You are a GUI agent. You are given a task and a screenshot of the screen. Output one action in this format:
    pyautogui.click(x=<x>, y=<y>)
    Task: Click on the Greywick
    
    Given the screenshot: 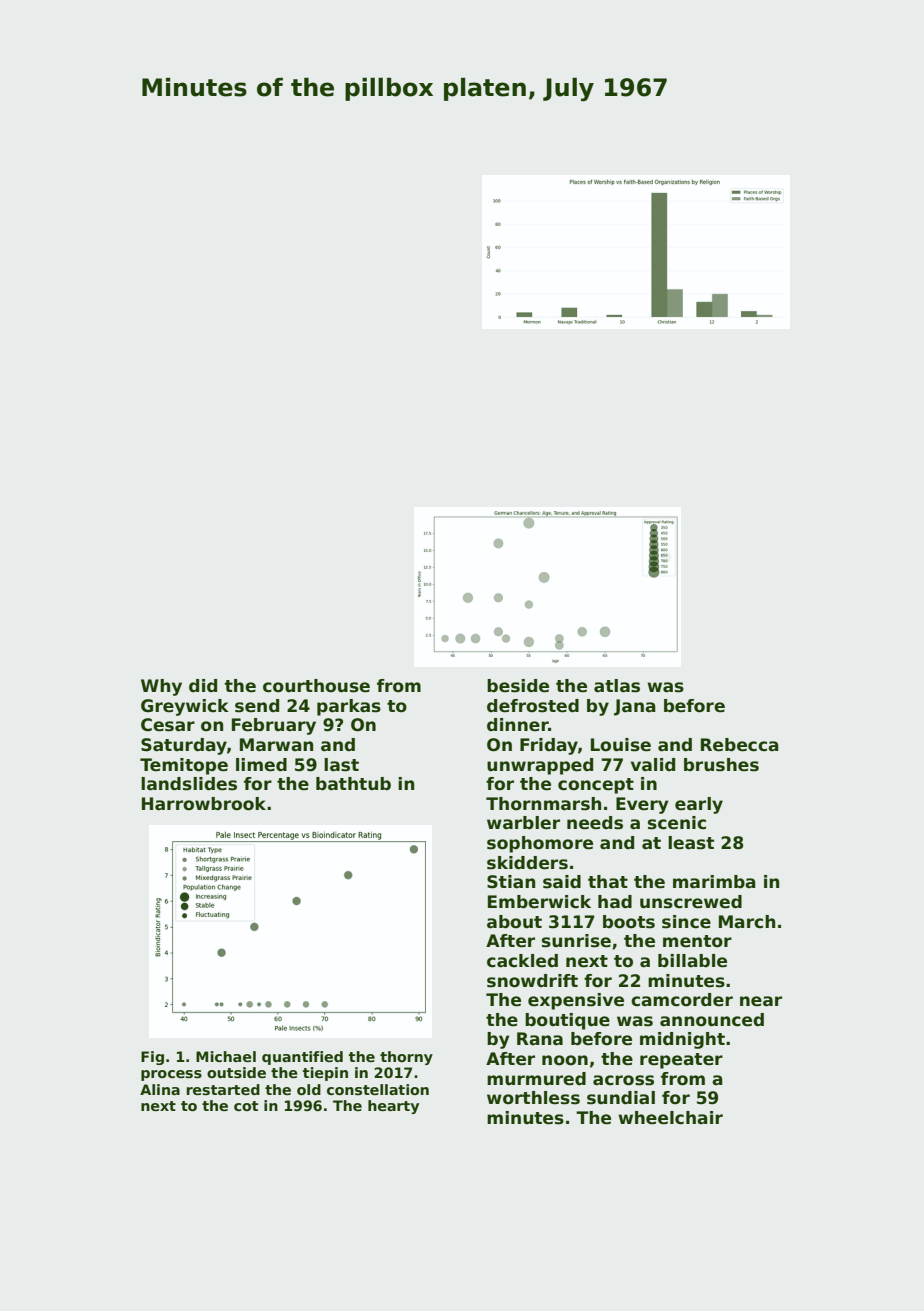 What is the action you would take?
    pyautogui.click(x=185, y=707)
